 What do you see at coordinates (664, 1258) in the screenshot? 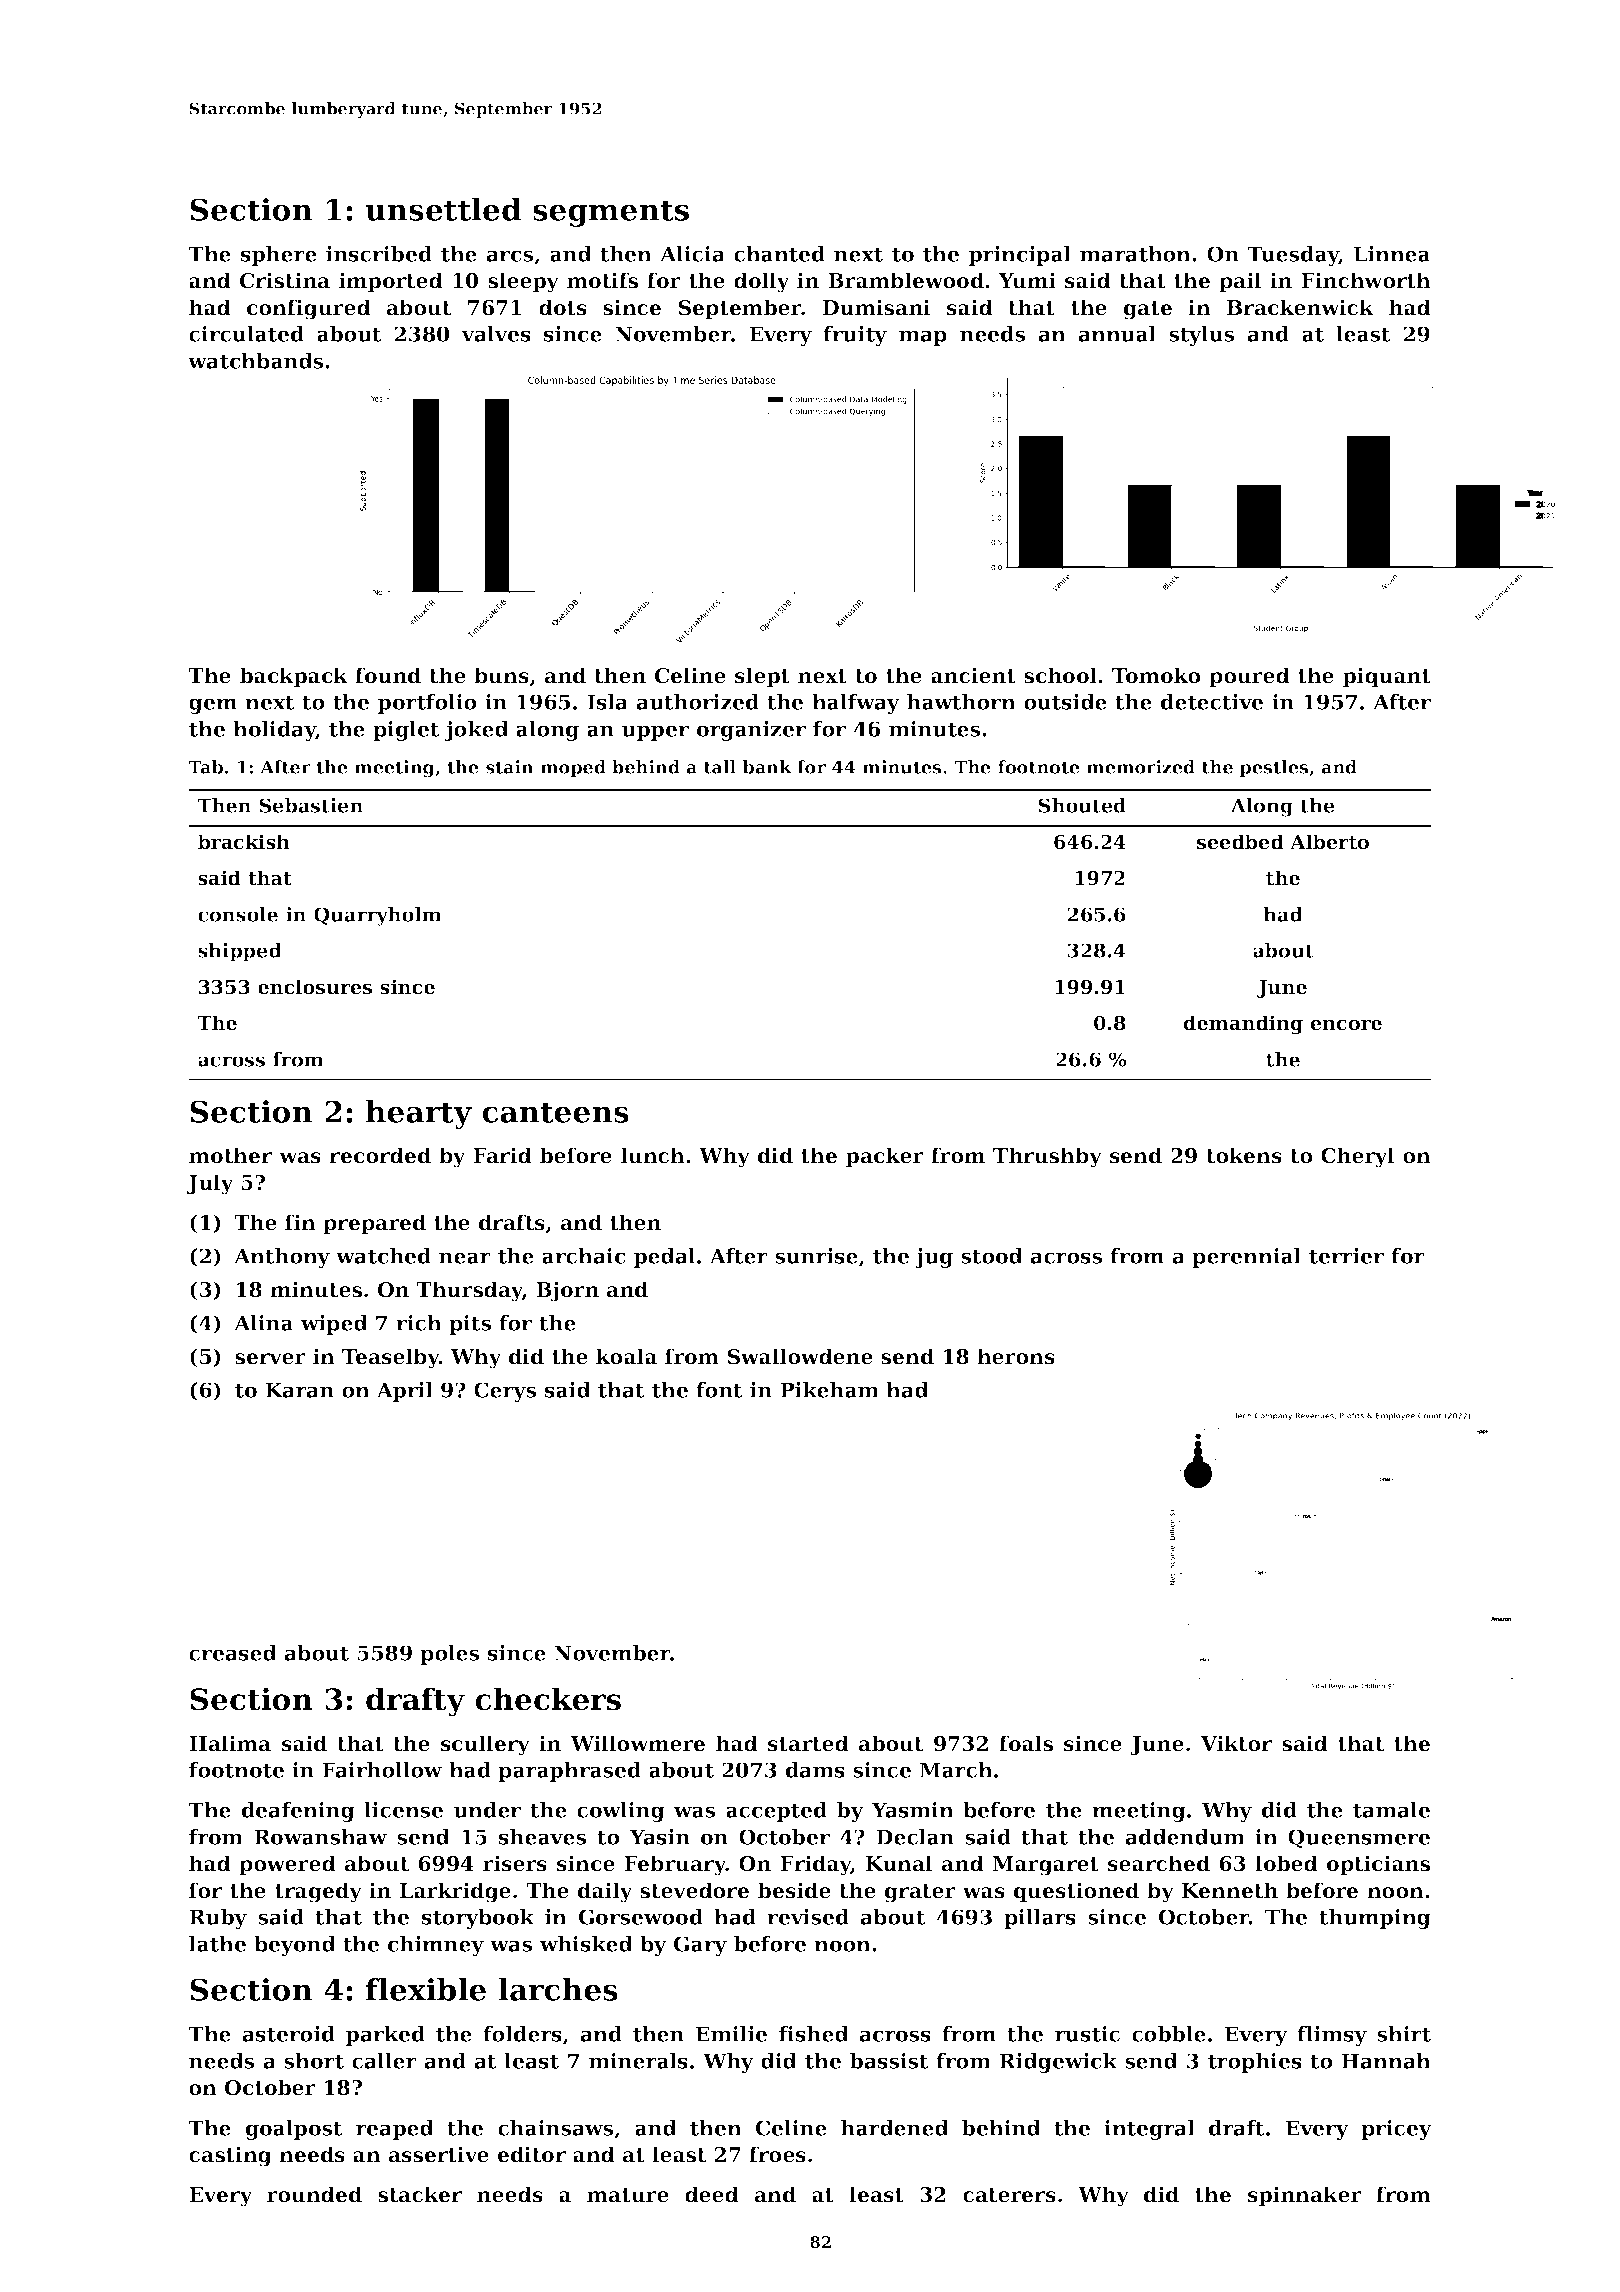
I see `pedal` at bounding box center [664, 1258].
